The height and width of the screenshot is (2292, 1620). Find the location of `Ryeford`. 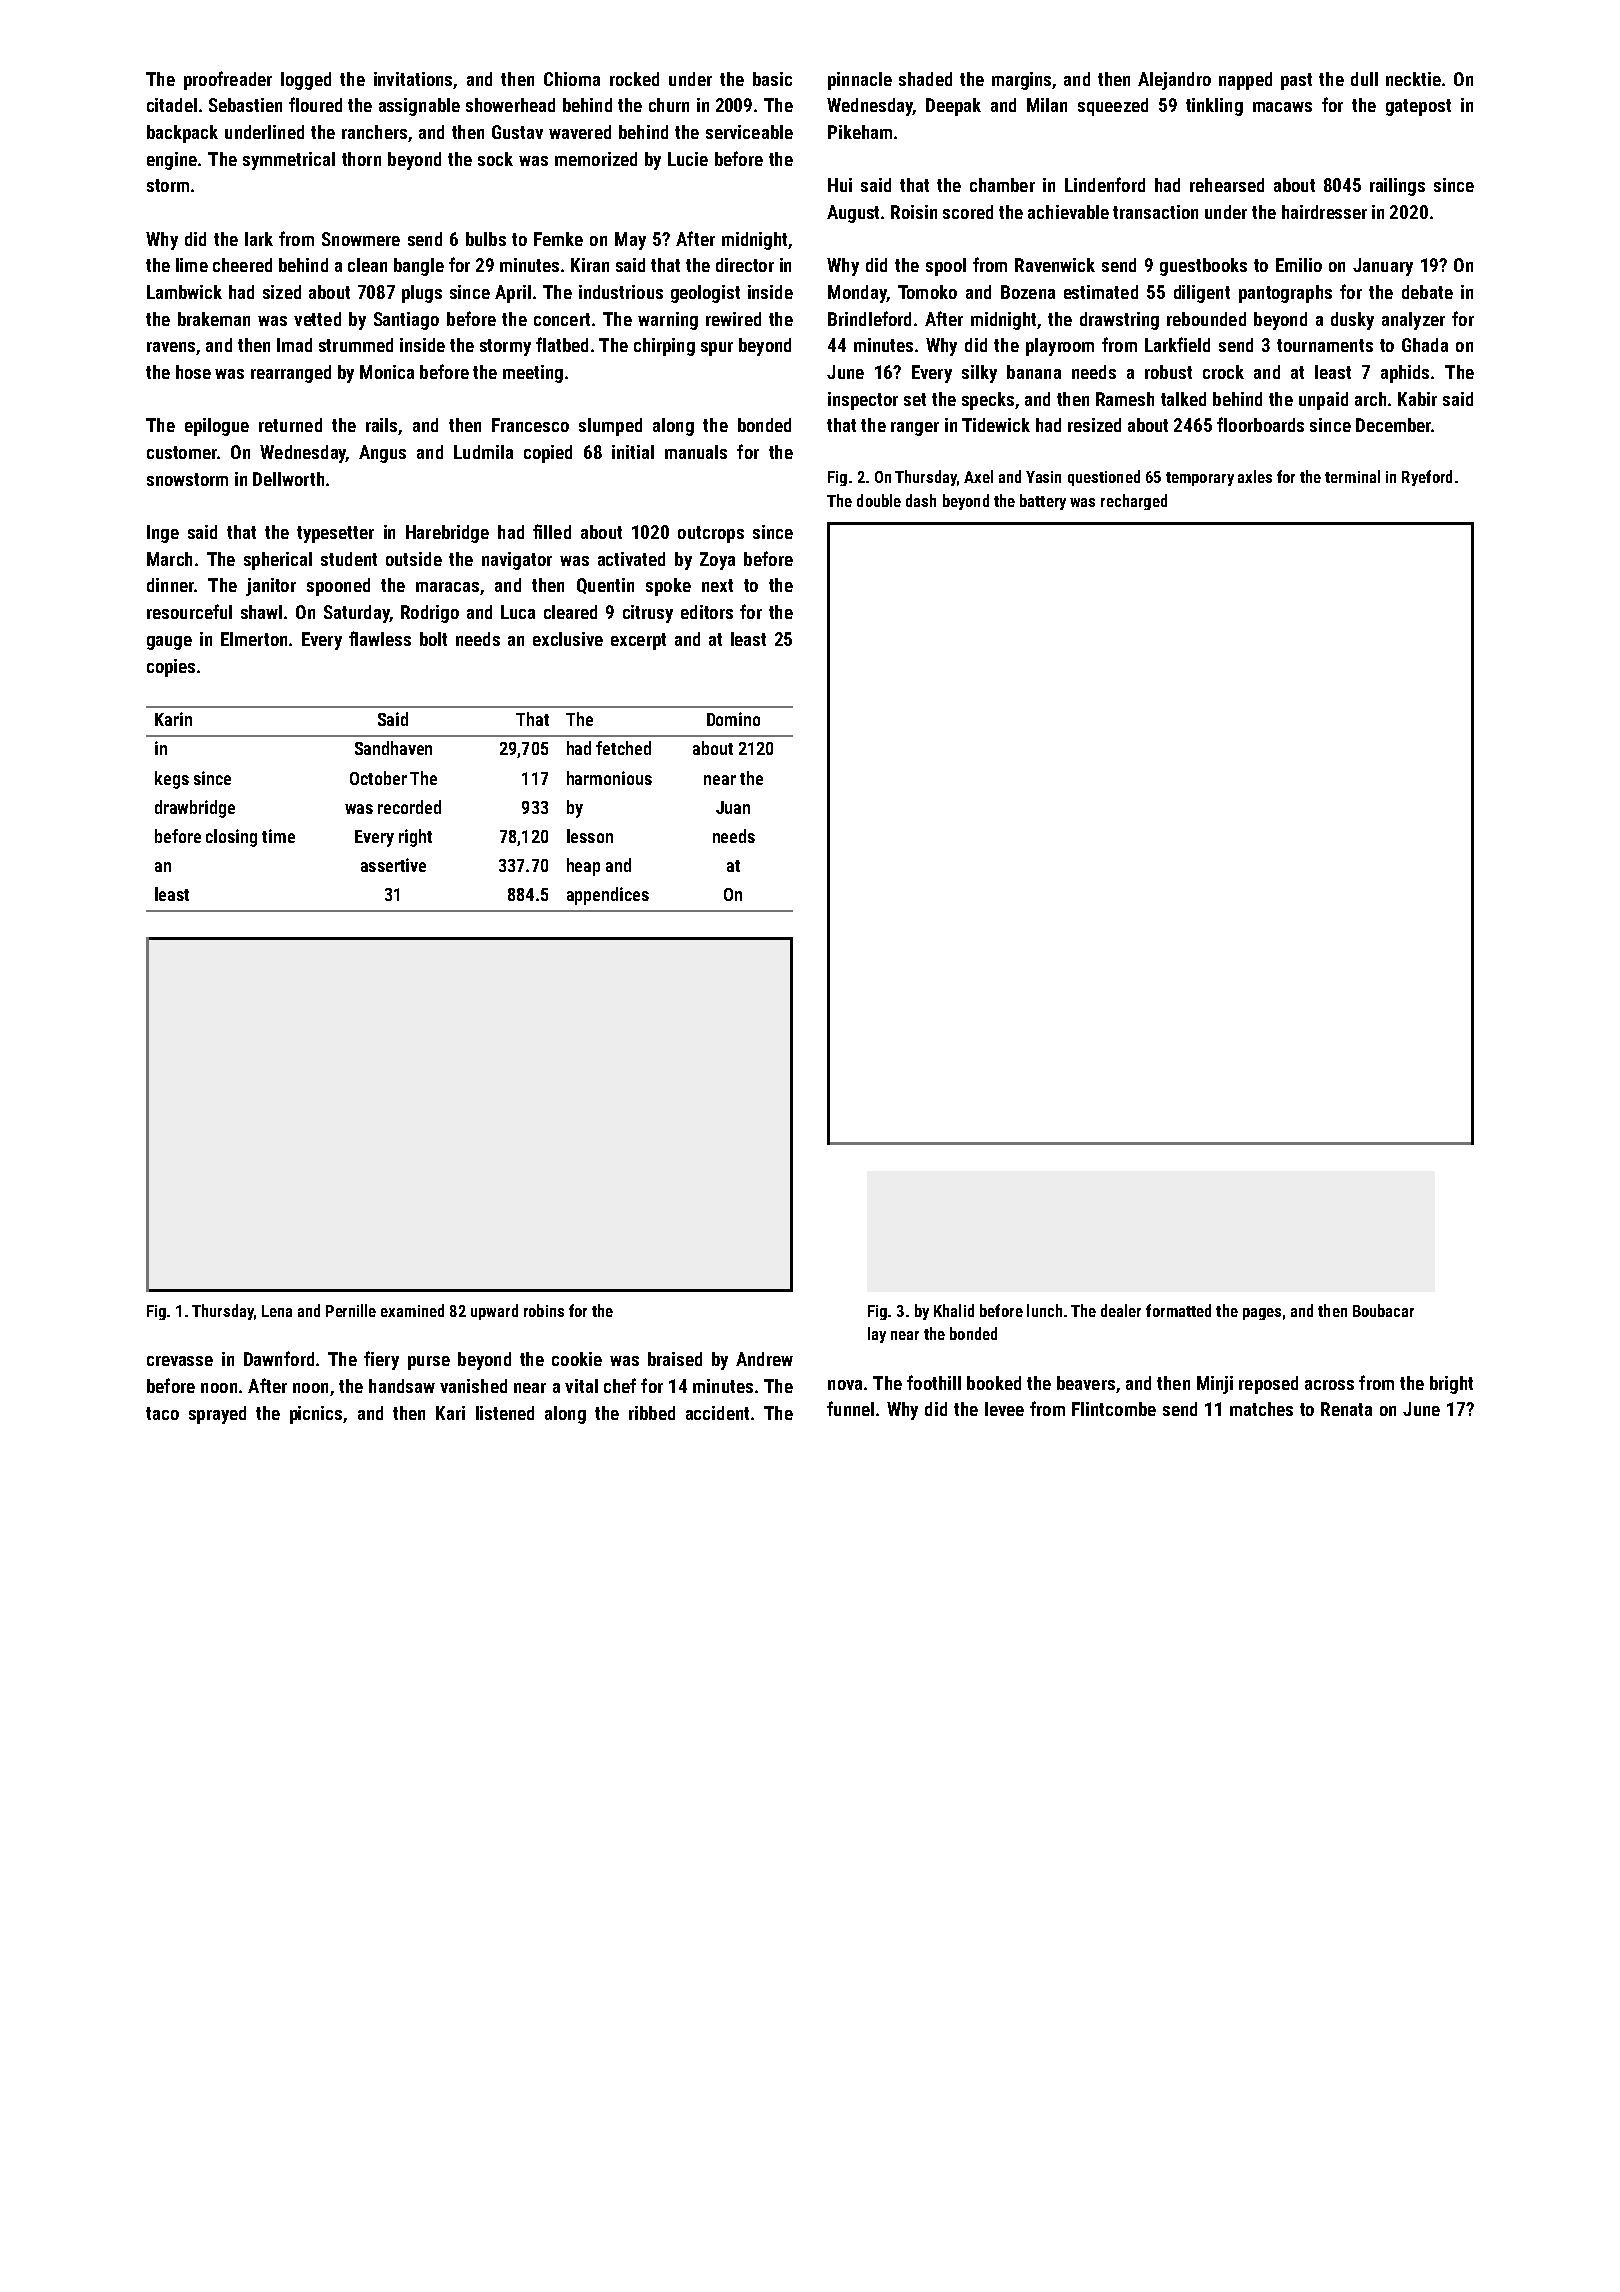

Ryeford is located at coordinates (1427, 478).
